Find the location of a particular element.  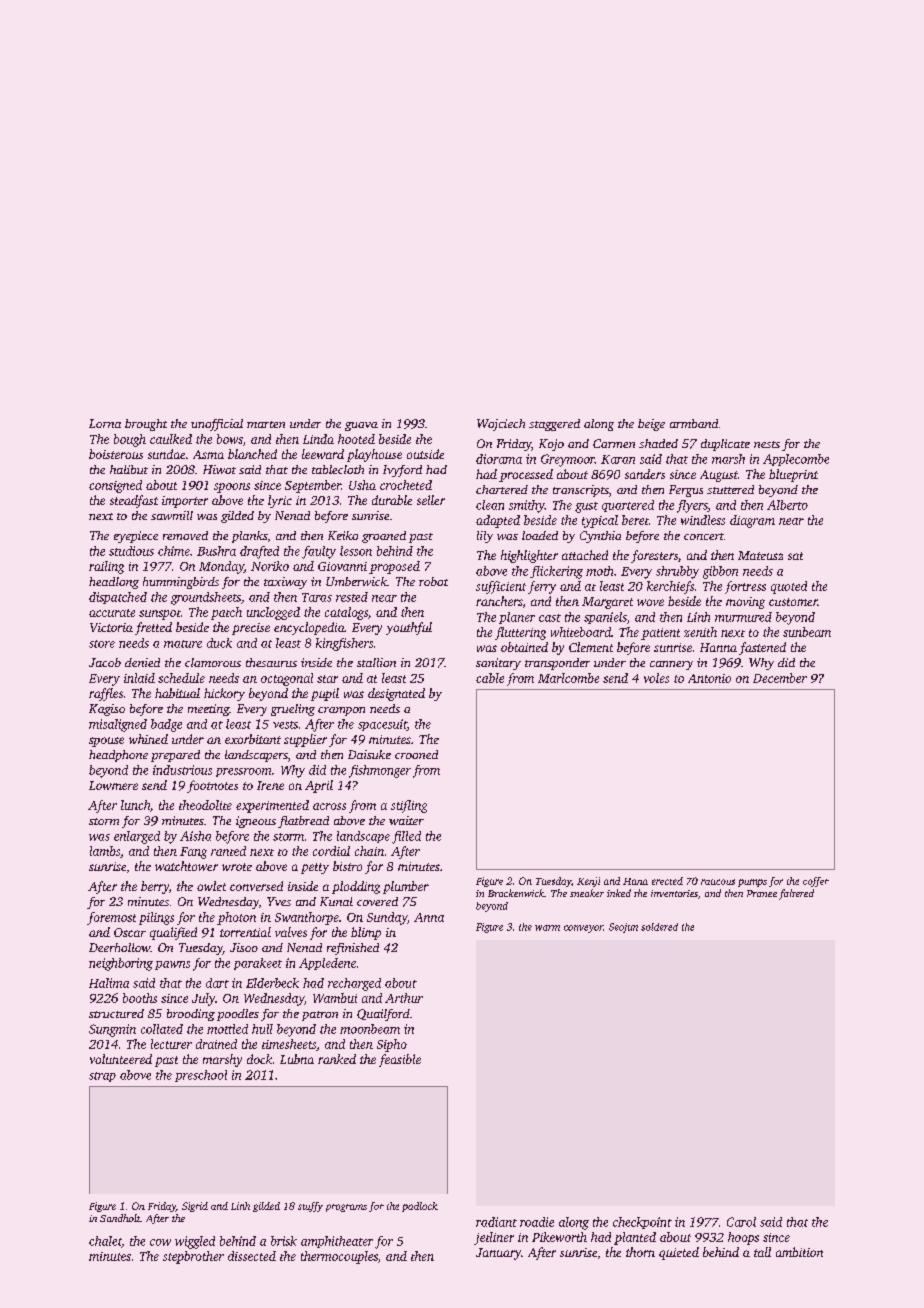

faulty is located at coordinates (319, 552).
